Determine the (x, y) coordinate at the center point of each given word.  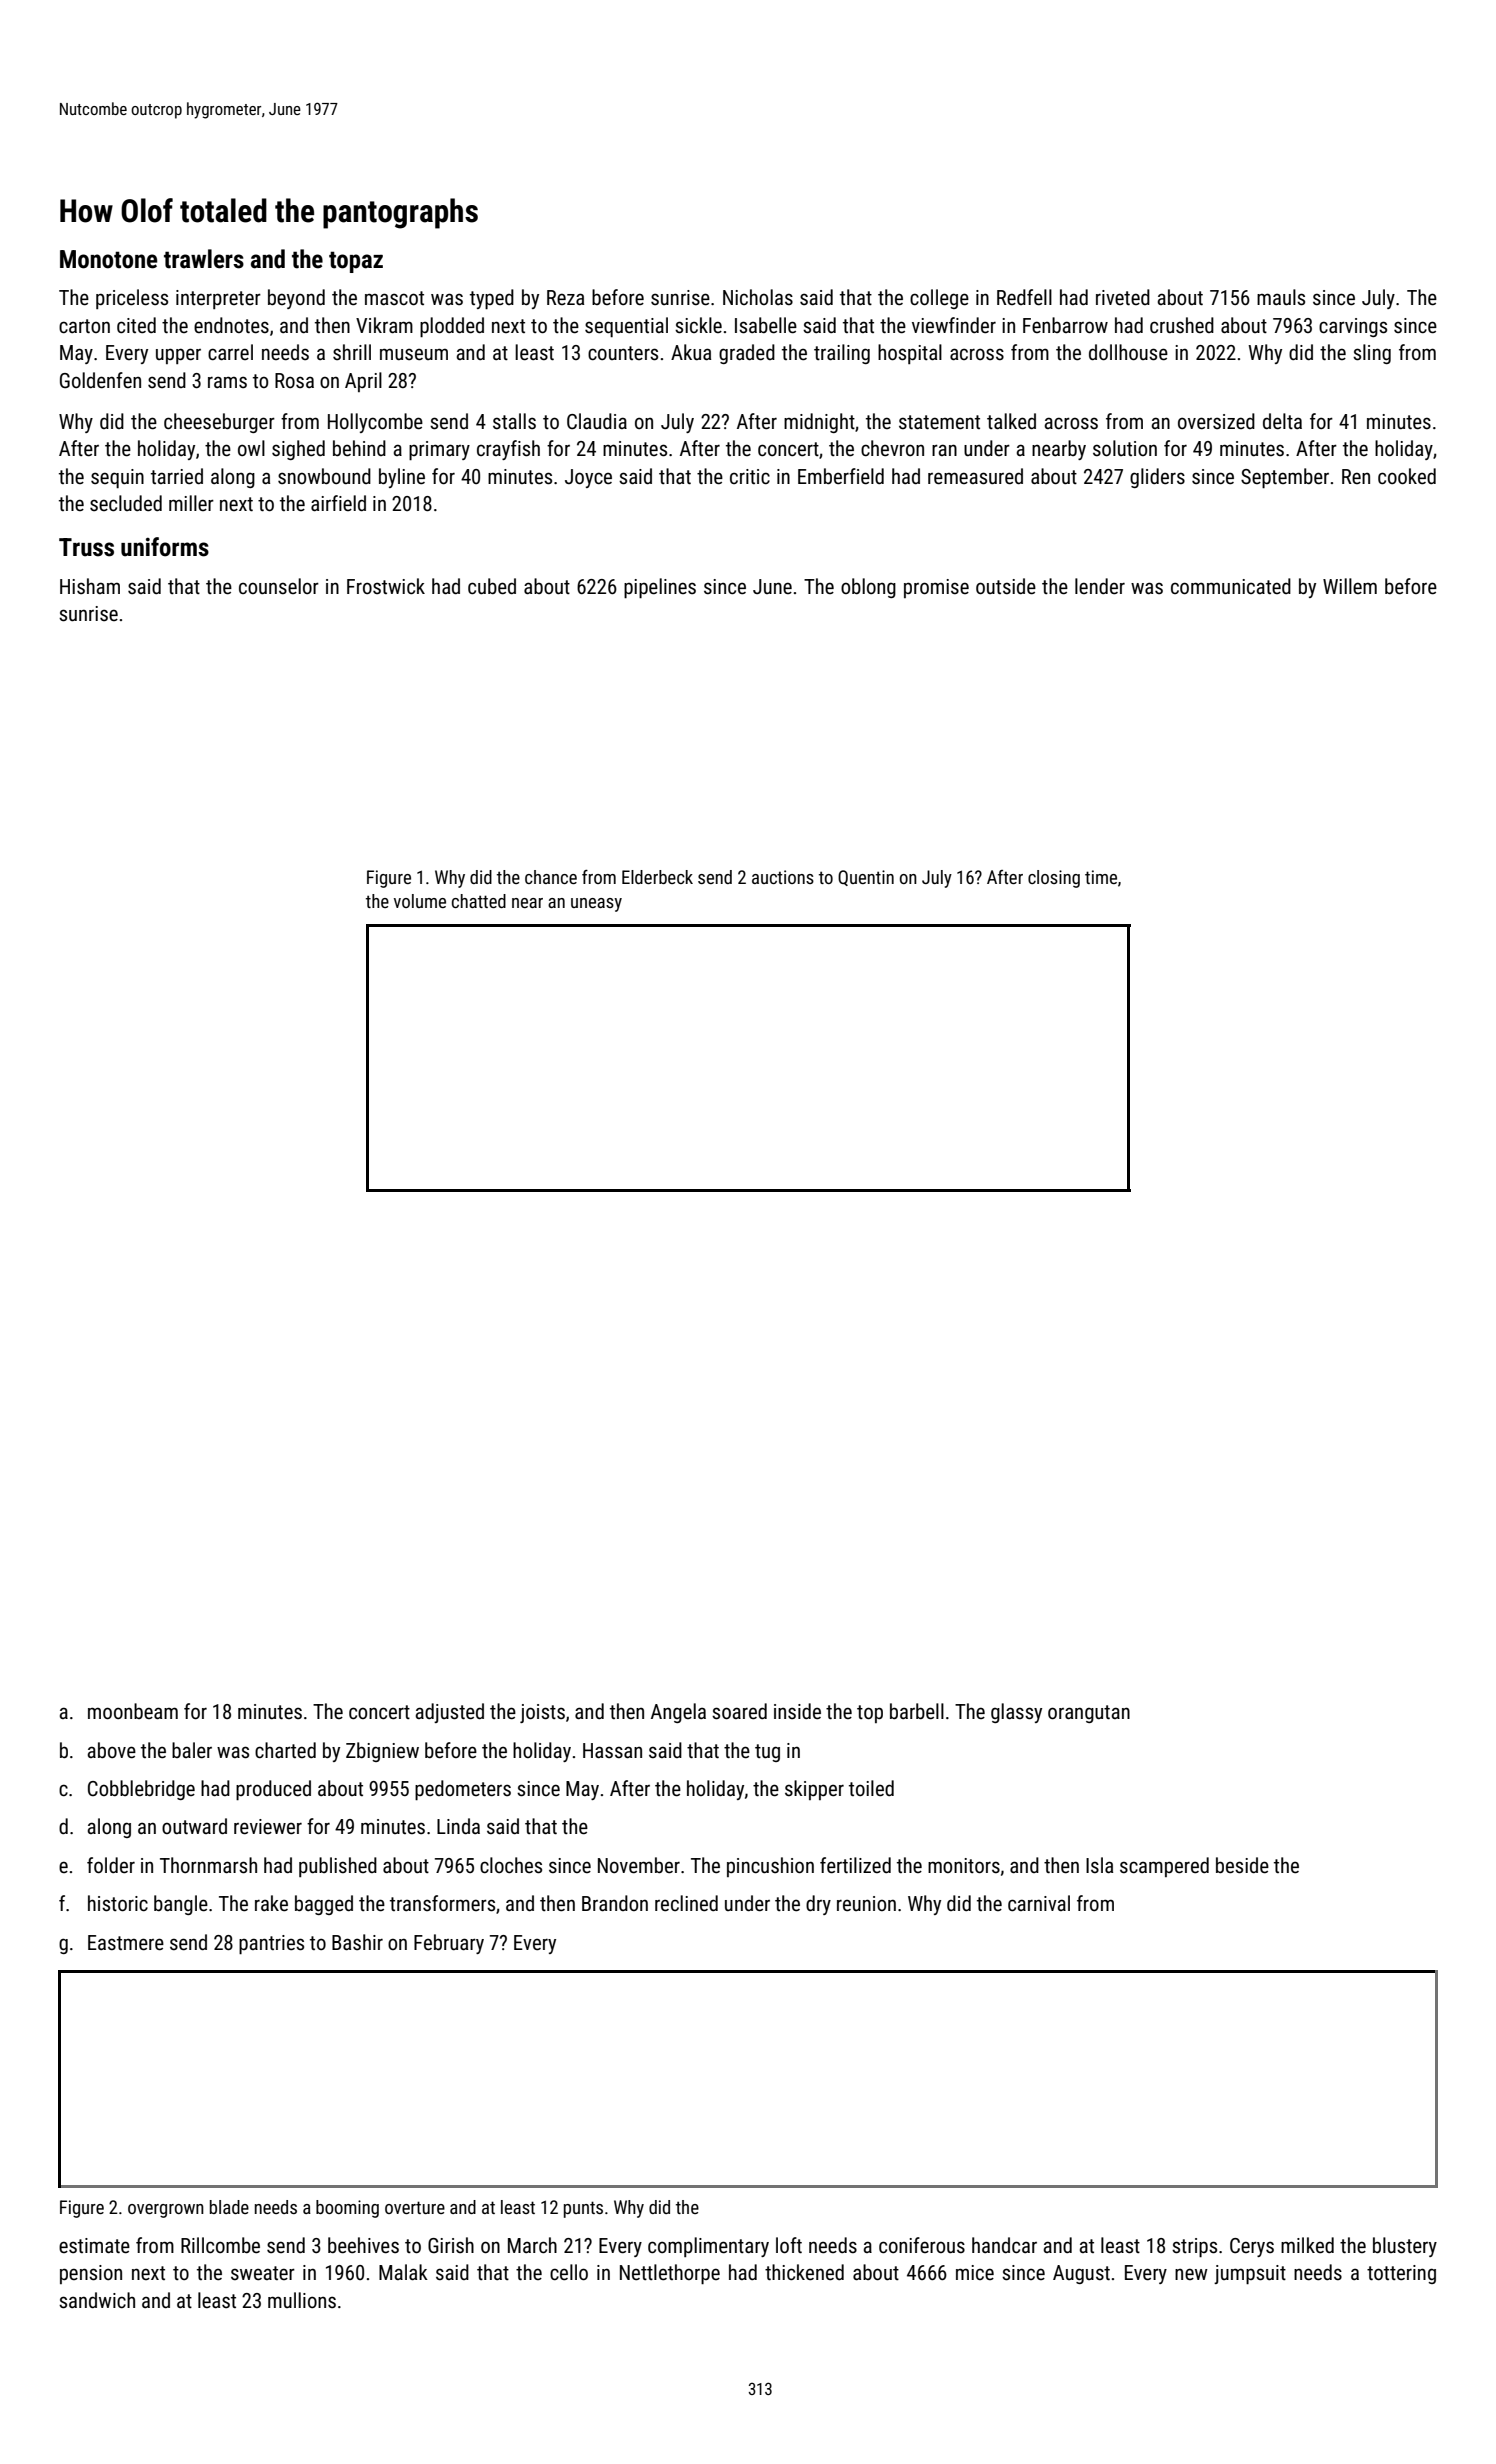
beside (1242, 1865)
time (1101, 877)
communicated (1231, 586)
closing (1054, 879)
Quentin (866, 878)
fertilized (855, 1865)
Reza (565, 297)
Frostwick (386, 586)
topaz (356, 262)
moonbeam (133, 1711)
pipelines (660, 588)
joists (542, 1713)
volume (420, 901)
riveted (1123, 297)
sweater (263, 2273)
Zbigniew (382, 1752)
